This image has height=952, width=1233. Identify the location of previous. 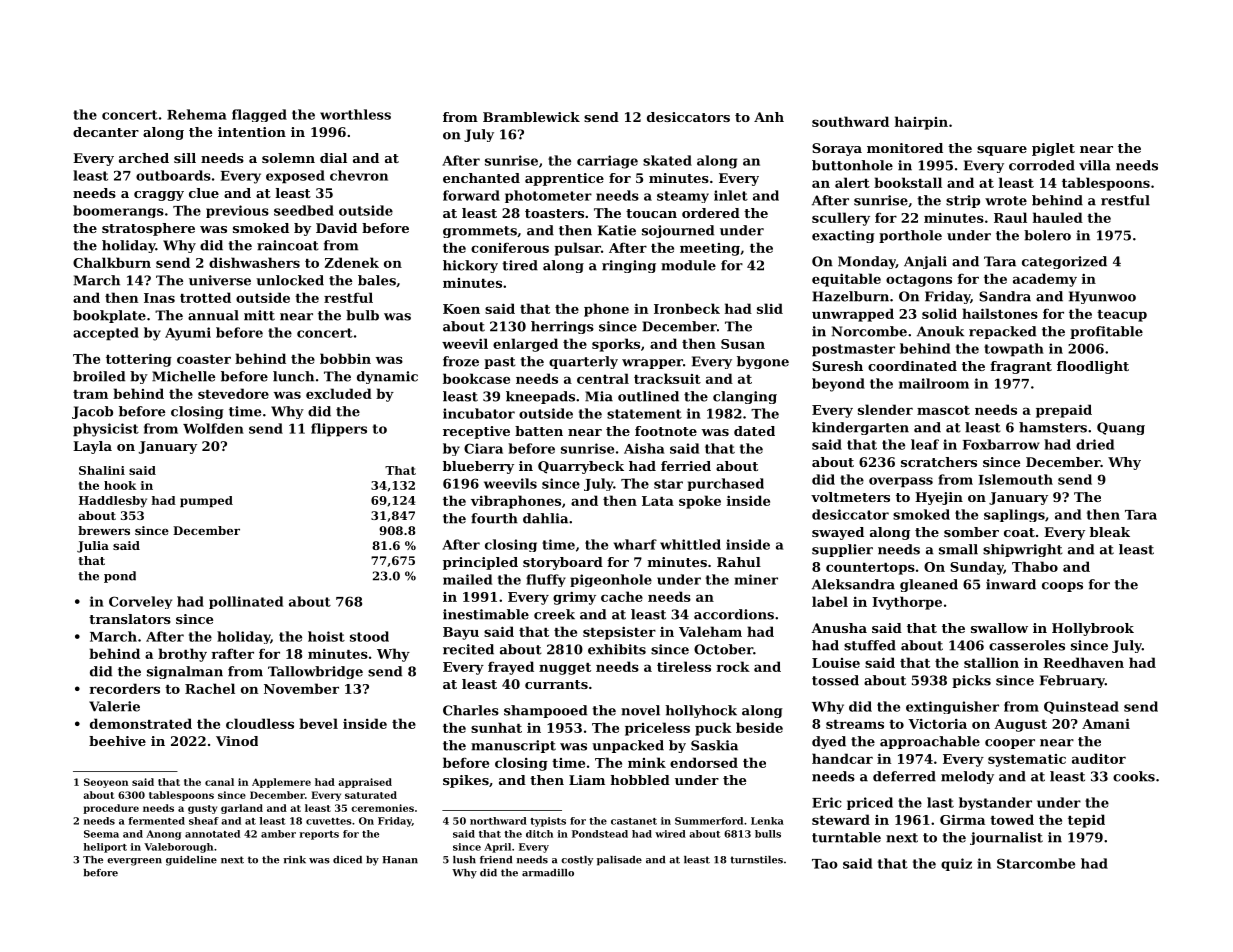
(237, 211).
